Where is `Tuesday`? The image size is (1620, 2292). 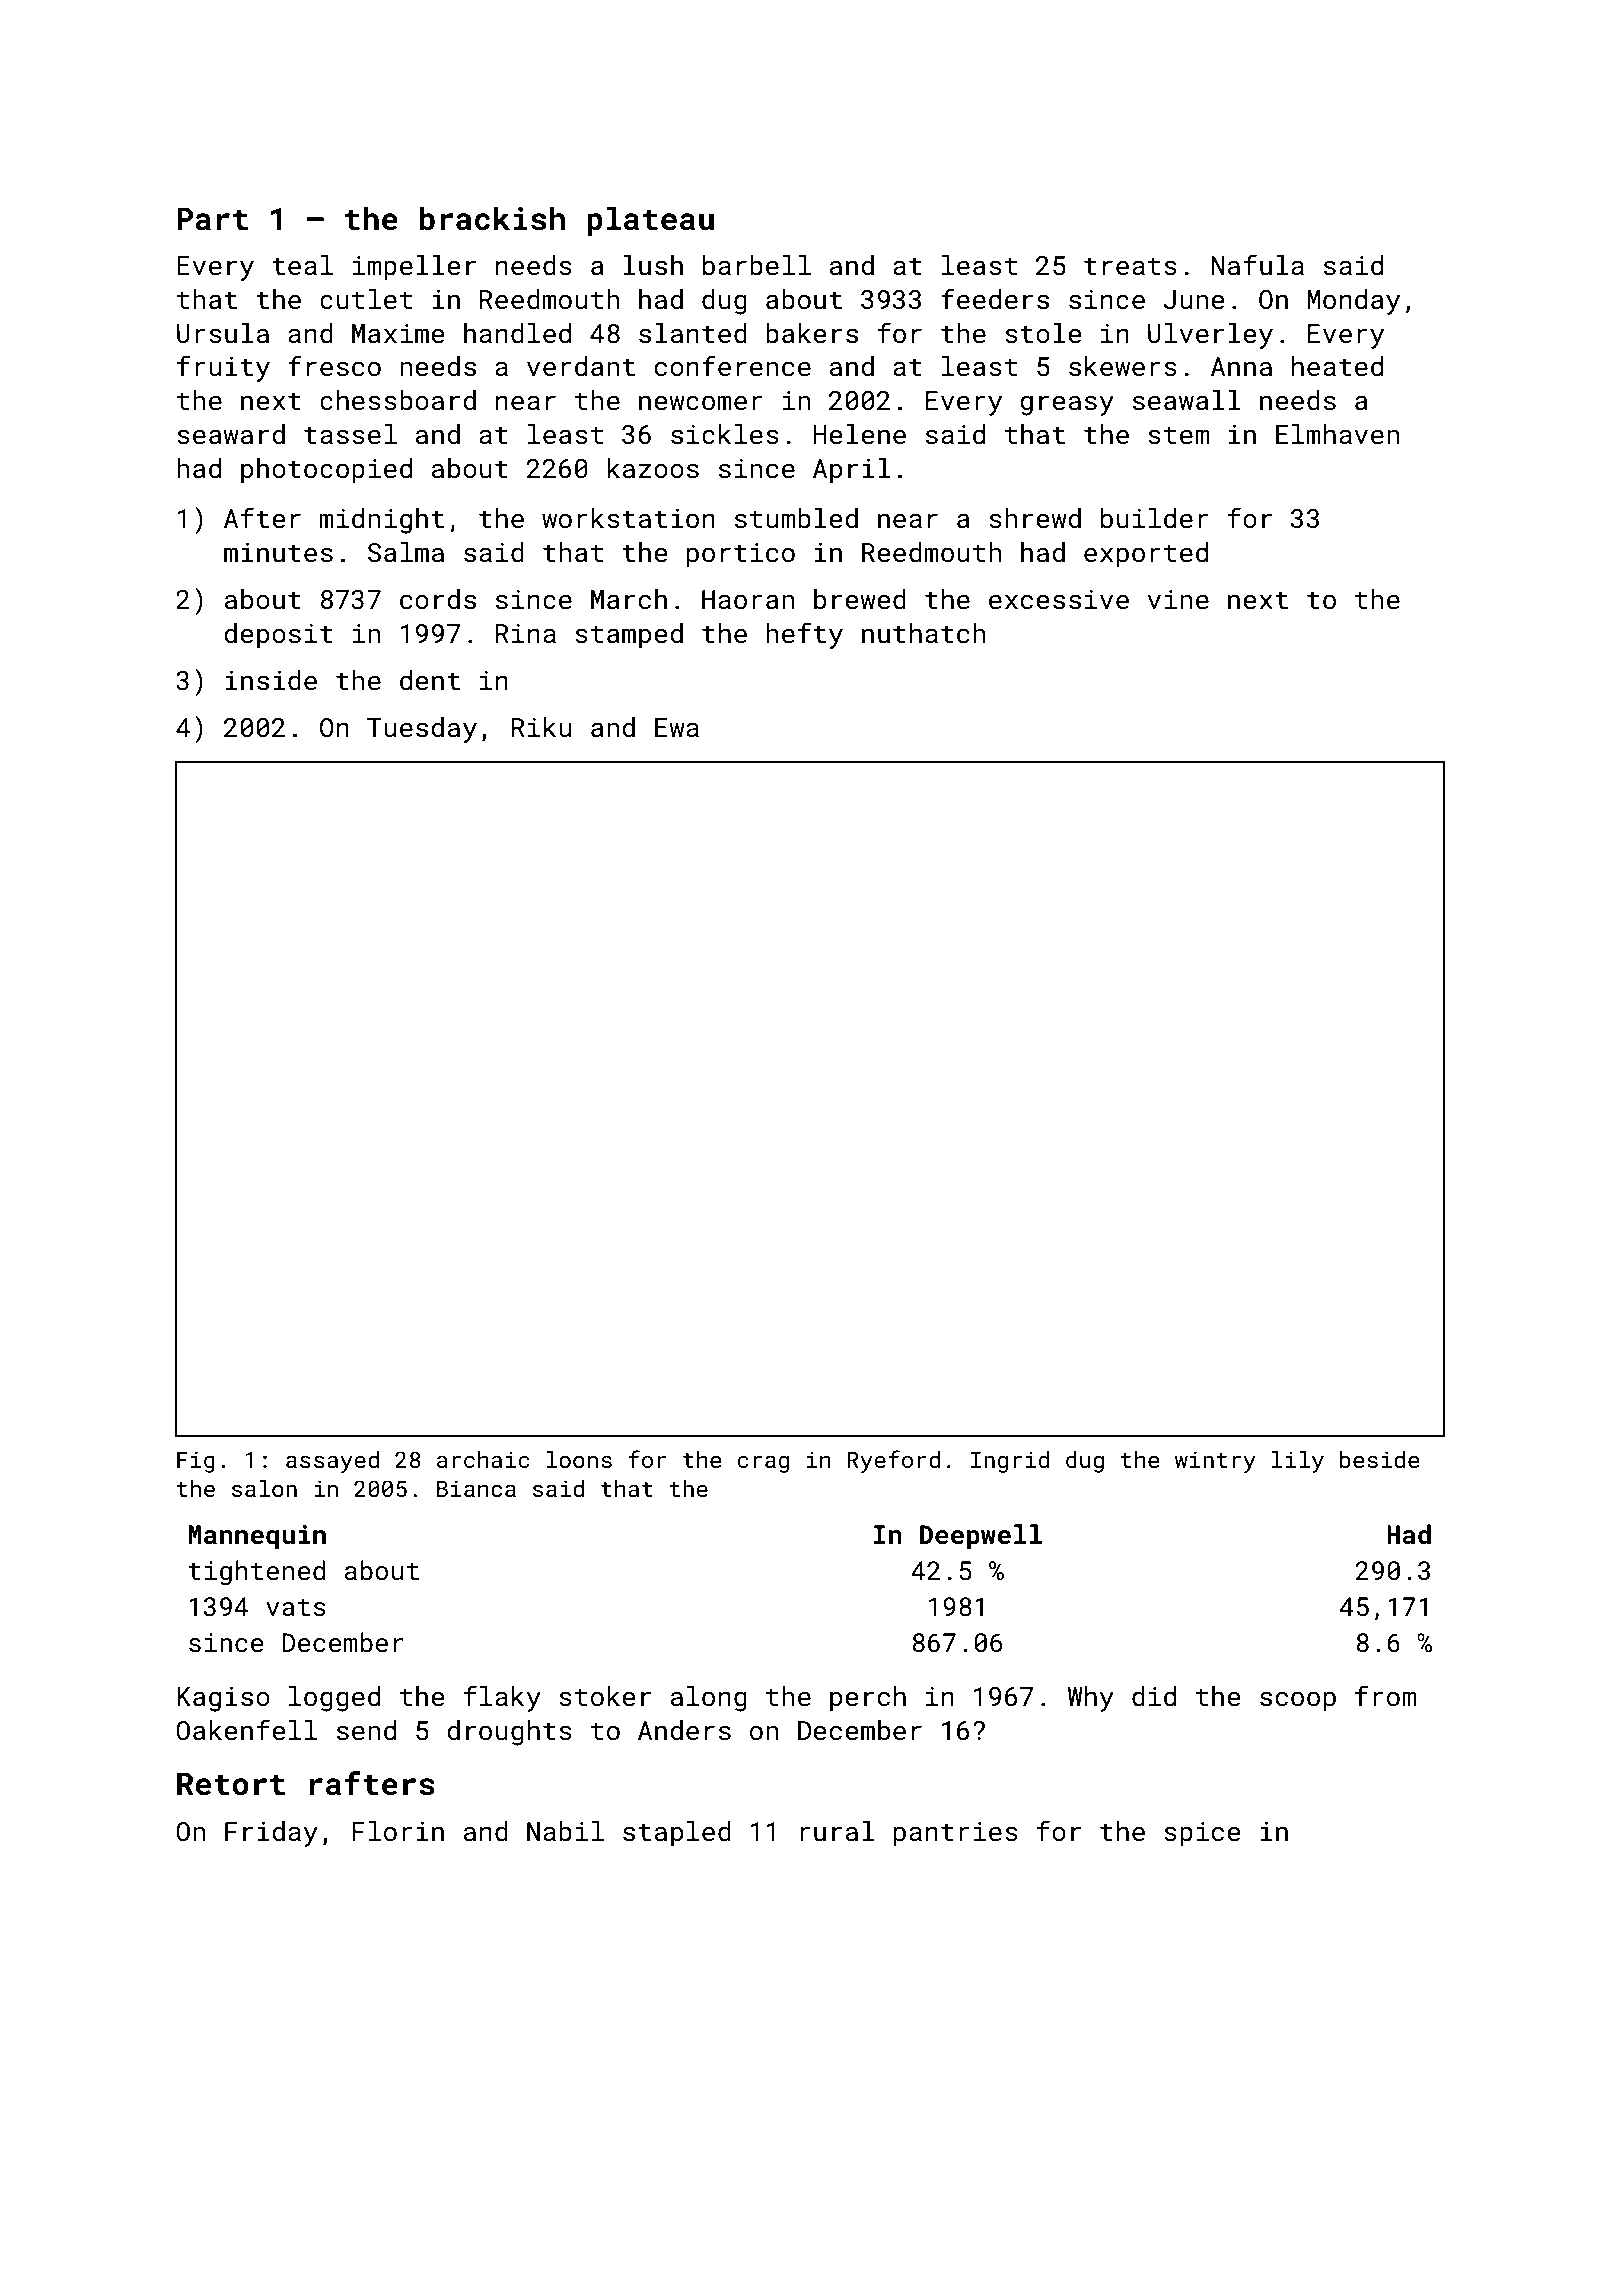
Tuesday is located at coordinates (422, 730).
